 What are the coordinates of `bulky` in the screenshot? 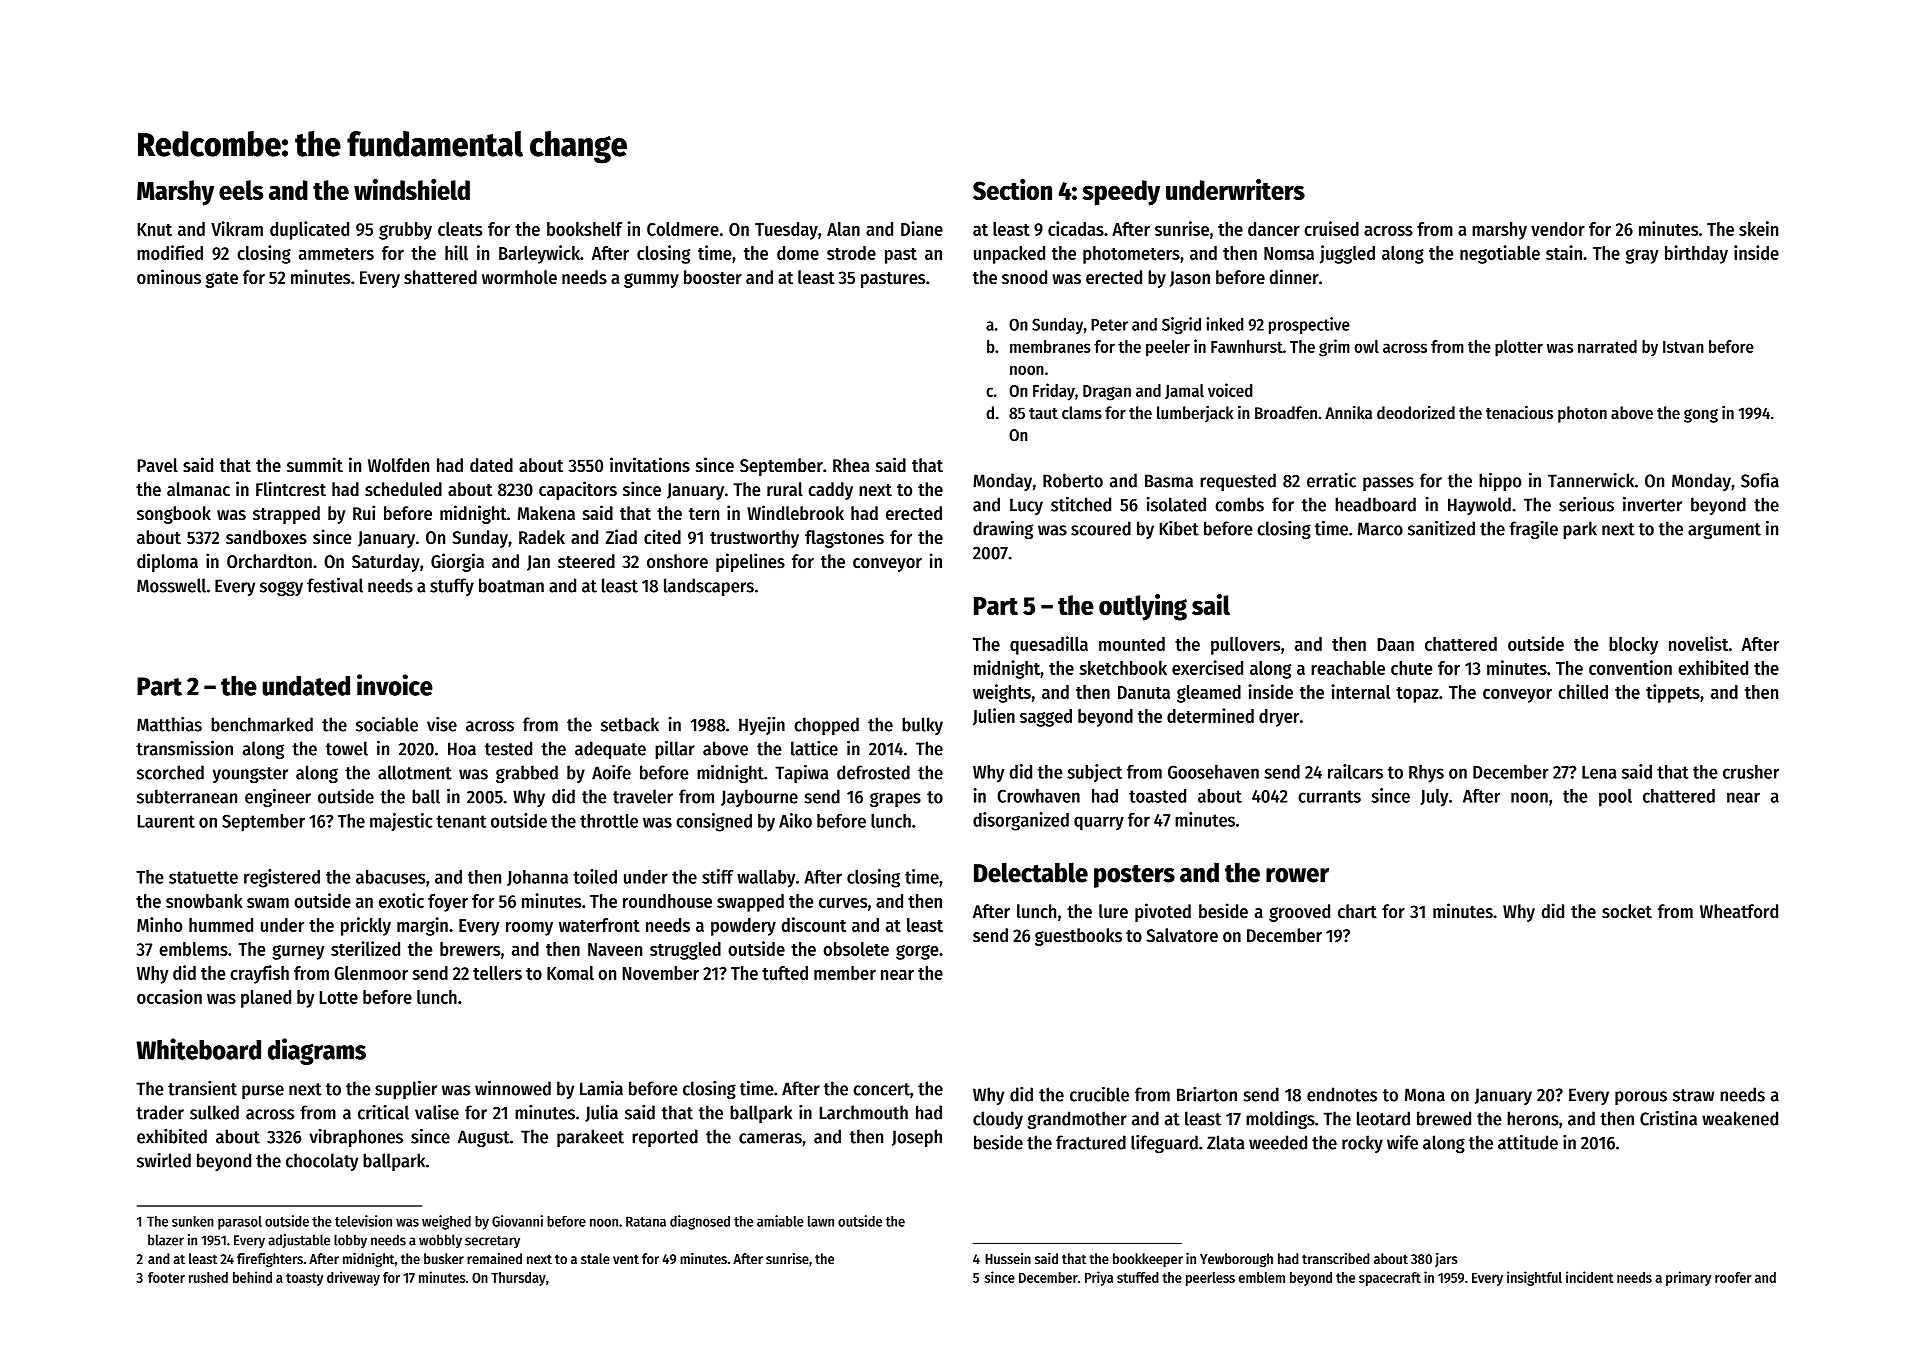 It's located at (922, 726).
